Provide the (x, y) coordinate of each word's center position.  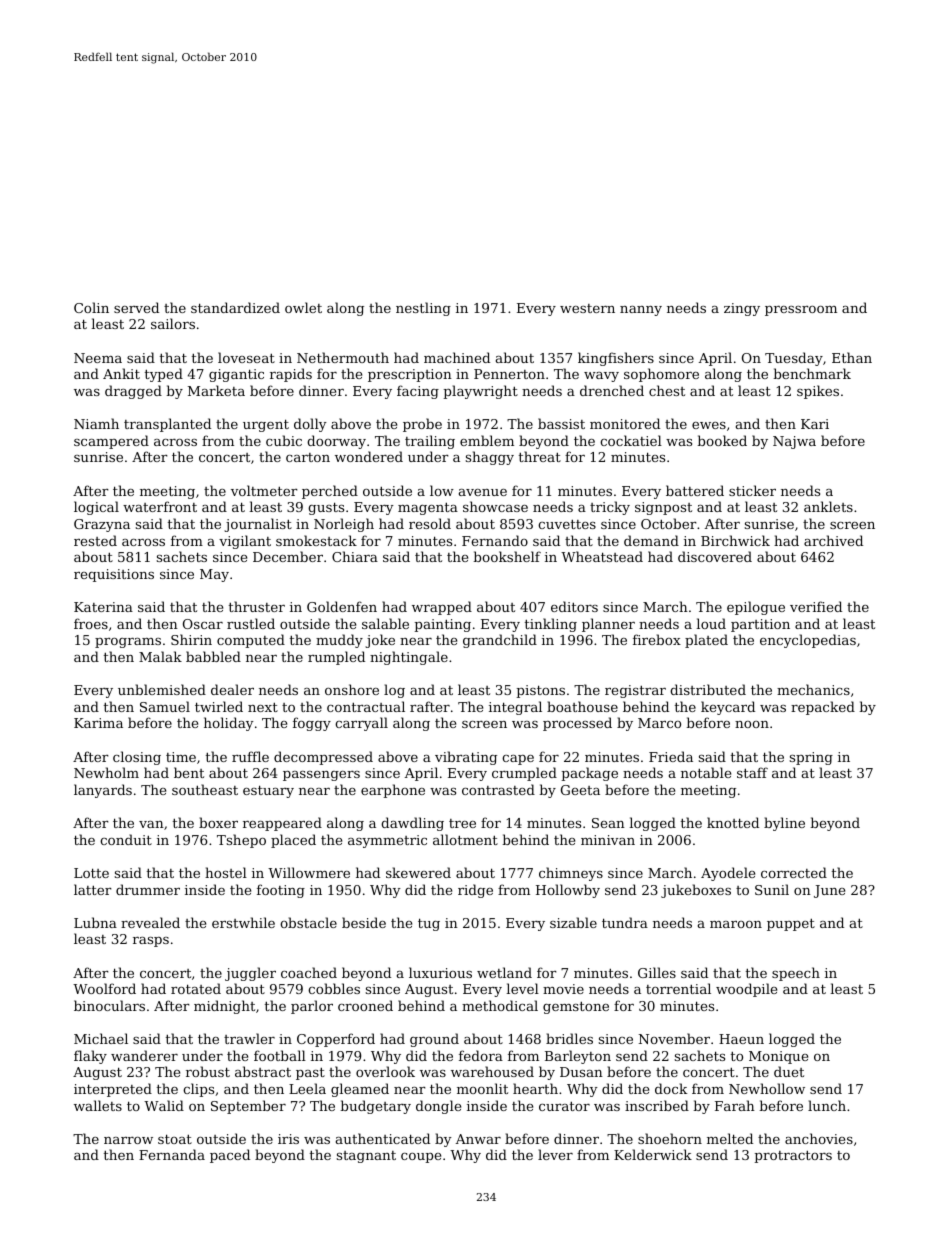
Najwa (794, 442)
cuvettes (567, 524)
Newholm (106, 772)
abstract (263, 1071)
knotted (733, 822)
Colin (91, 307)
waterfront (160, 506)
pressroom (801, 311)
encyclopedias (808, 641)
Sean (608, 823)
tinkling (551, 625)
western (587, 308)
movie (563, 989)
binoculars (109, 1005)
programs (128, 643)
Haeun (741, 1039)
